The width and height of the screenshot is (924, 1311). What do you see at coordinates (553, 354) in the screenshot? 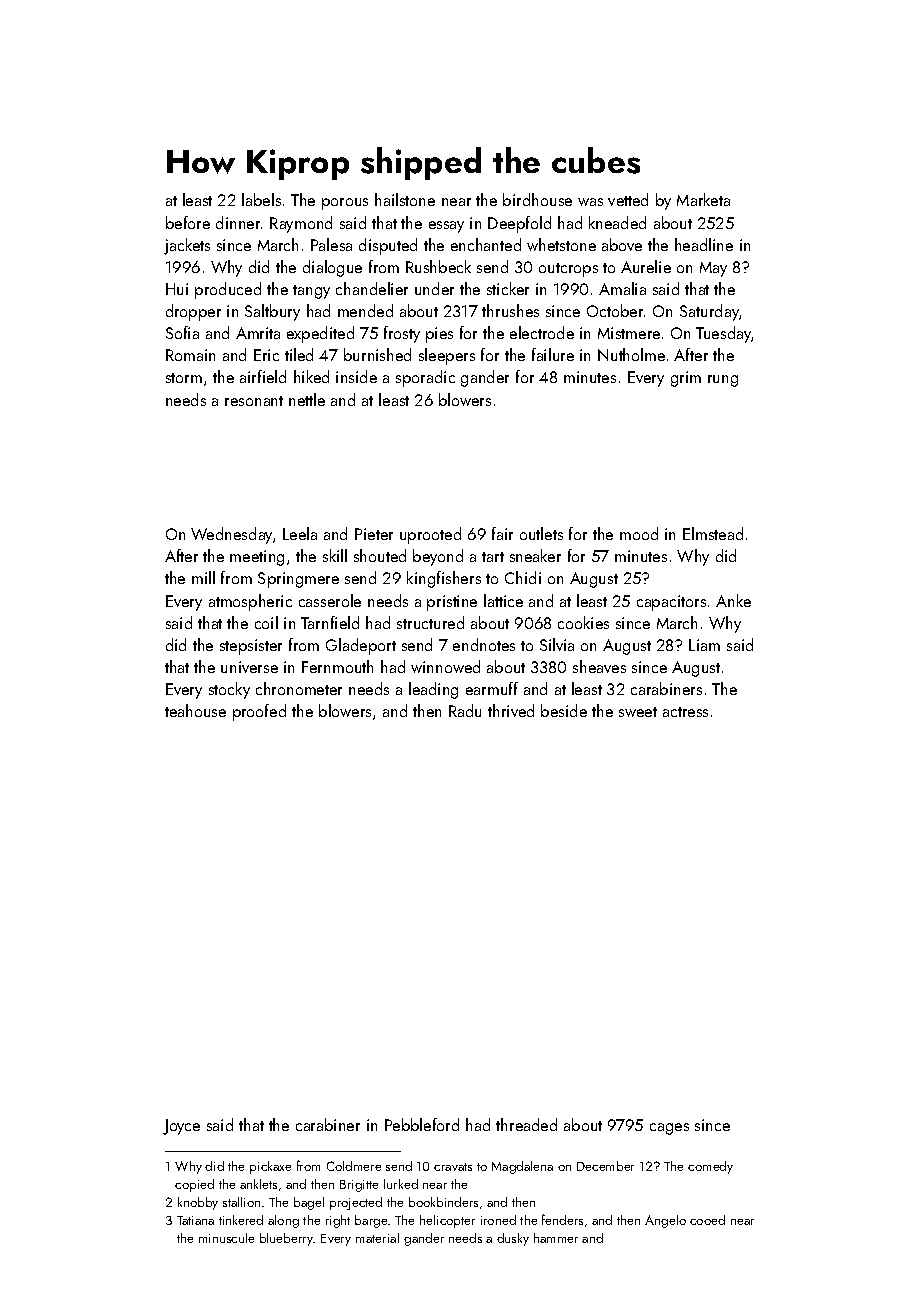
I see `failure` at bounding box center [553, 354].
